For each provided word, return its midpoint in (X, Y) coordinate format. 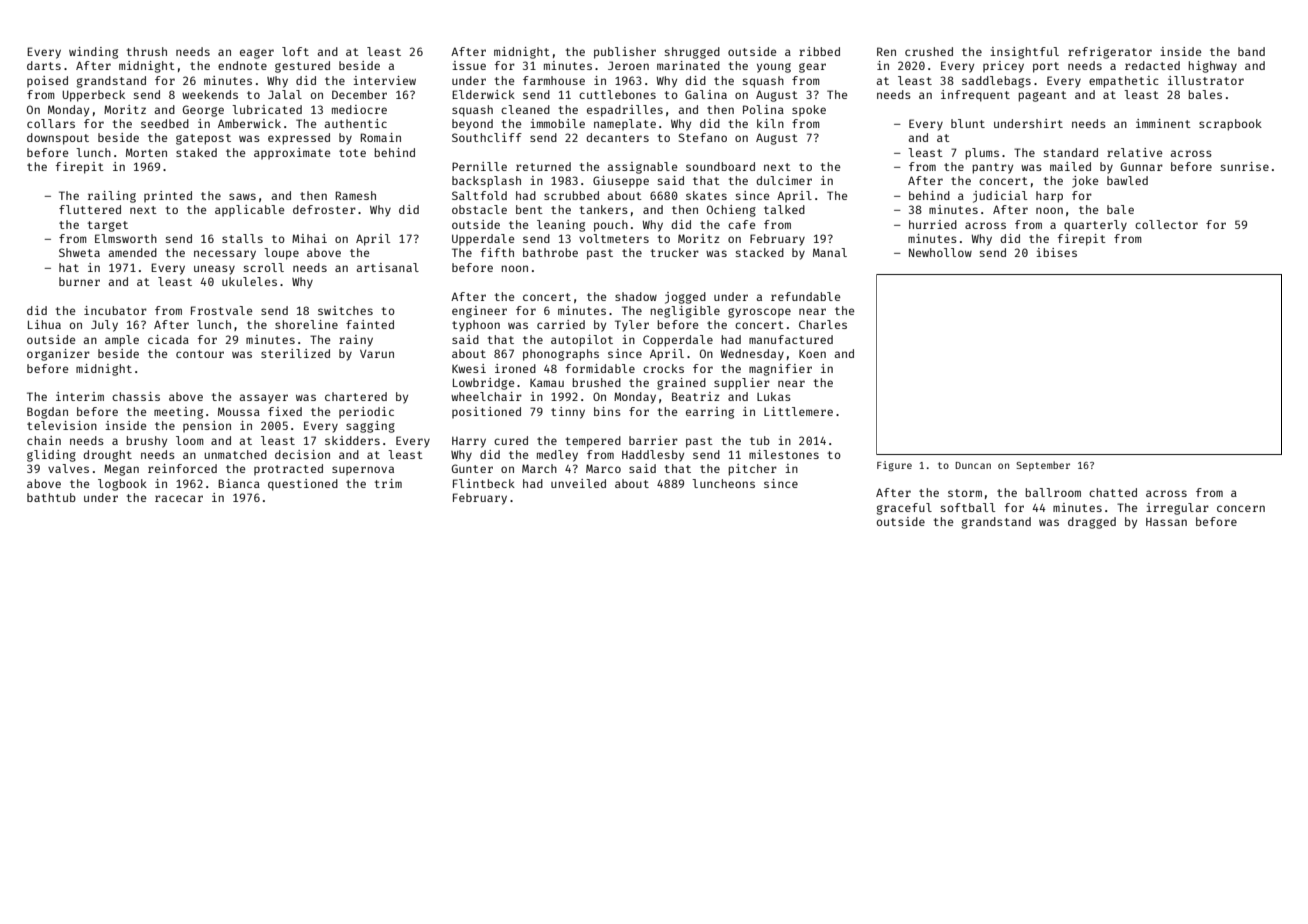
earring (710, 413)
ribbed (819, 51)
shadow (636, 296)
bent (529, 209)
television (62, 425)
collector (1166, 224)
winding (93, 53)
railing (112, 197)
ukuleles (249, 281)
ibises (1056, 252)
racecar (179, 498)
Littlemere (798, 411)
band (1251, 51)
